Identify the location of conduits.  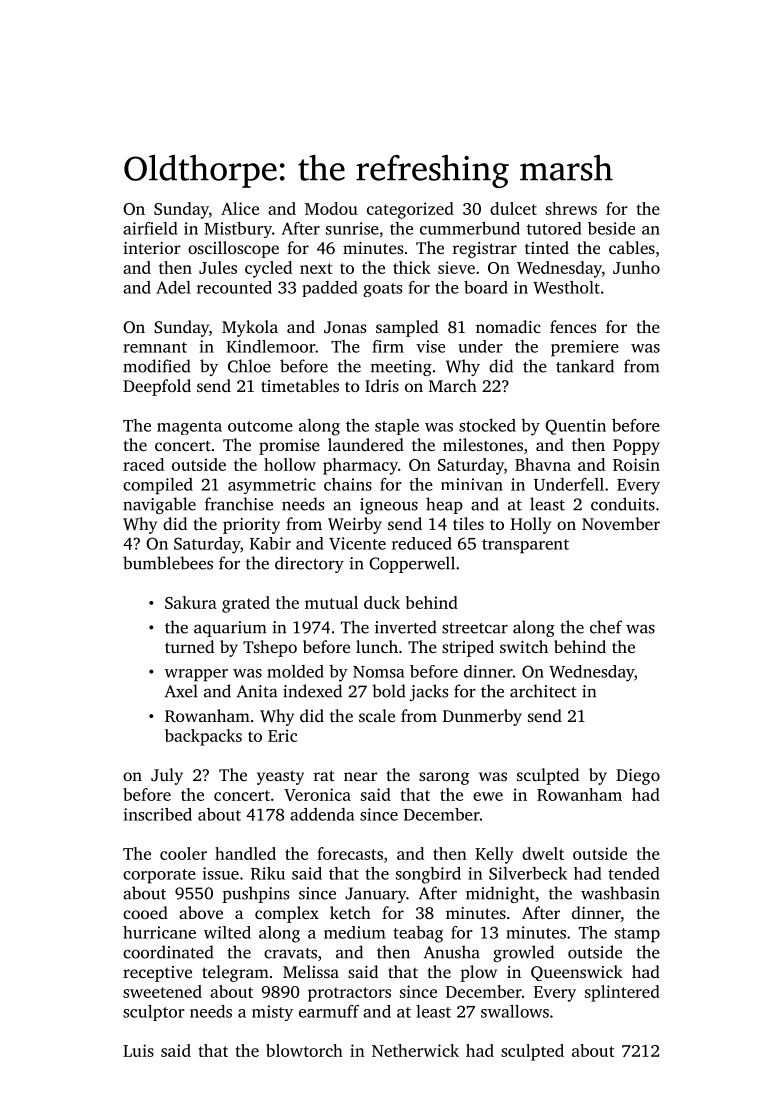
(623, 504).
